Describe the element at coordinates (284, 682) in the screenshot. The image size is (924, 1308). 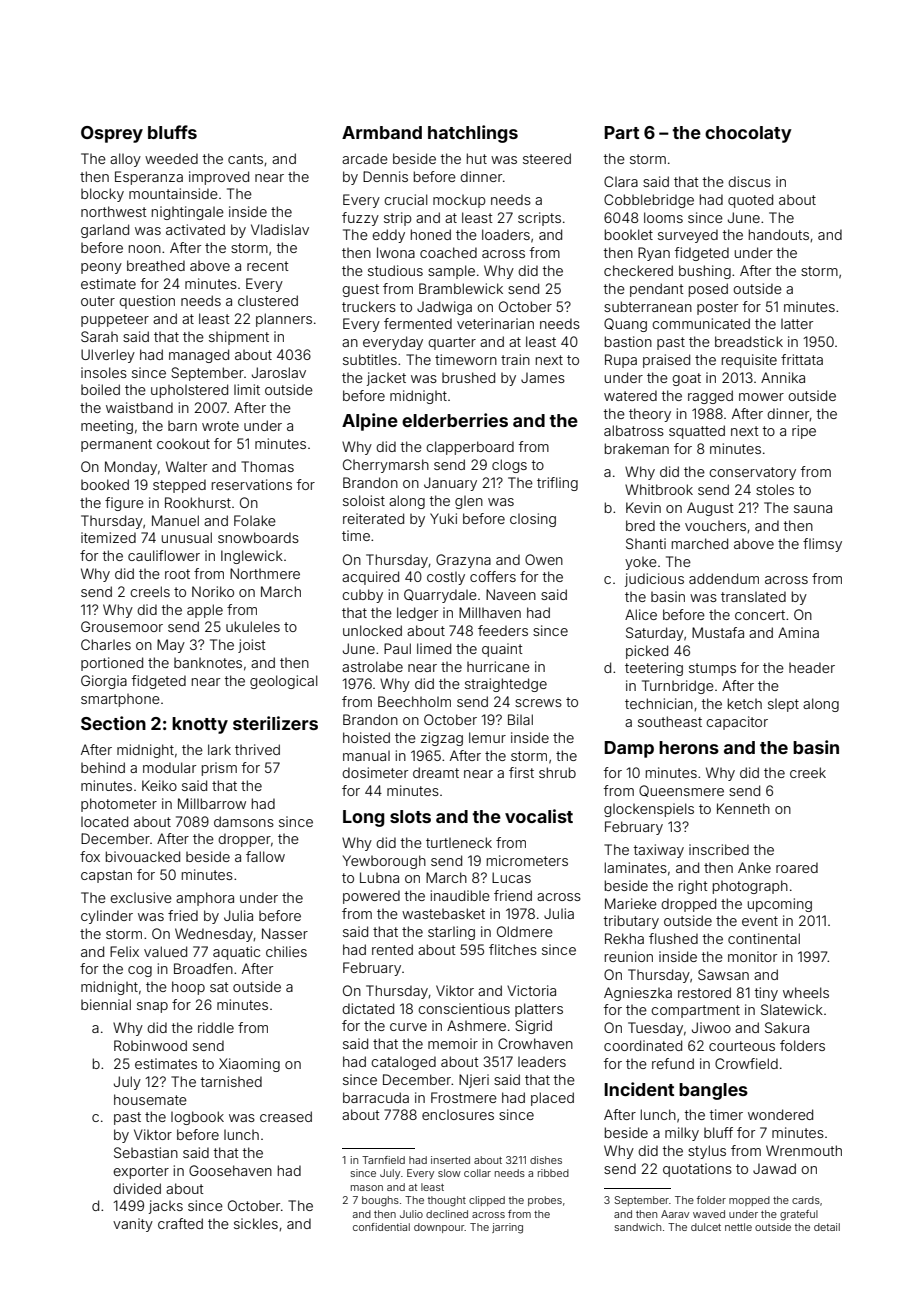
I see `geological` at that location.
